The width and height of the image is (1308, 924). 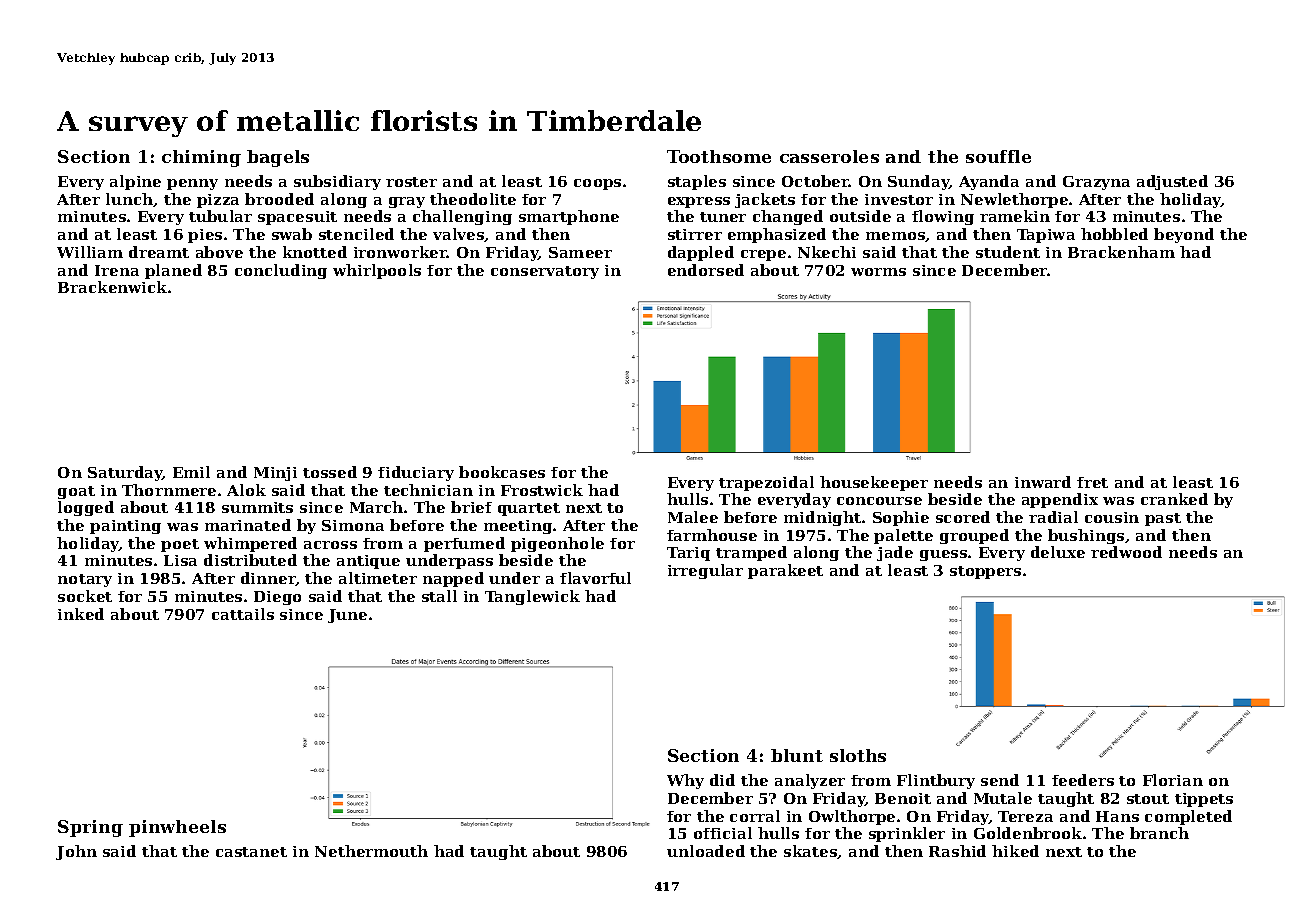 What do you see at coordinates (723, 833) in the image?
I see `official` at bounding box center [723, 833].
